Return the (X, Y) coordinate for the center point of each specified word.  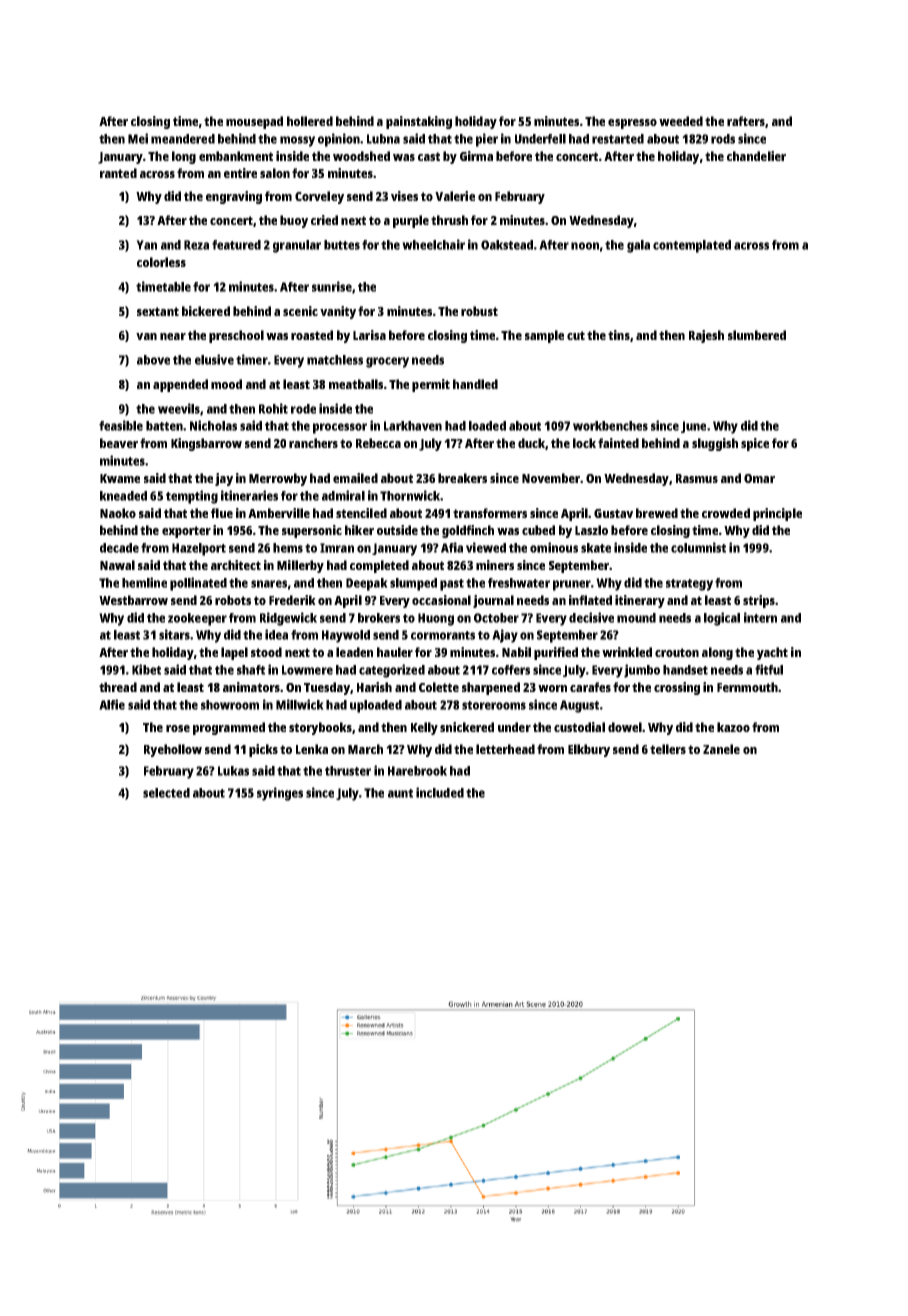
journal (493, 601)
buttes (342, 245)
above (153, 360)
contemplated (692, 246)
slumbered (757, 335)
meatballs (356, 384)
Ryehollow (173, 750)
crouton (677, 652)
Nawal (117, 565)
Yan (146, 245)
